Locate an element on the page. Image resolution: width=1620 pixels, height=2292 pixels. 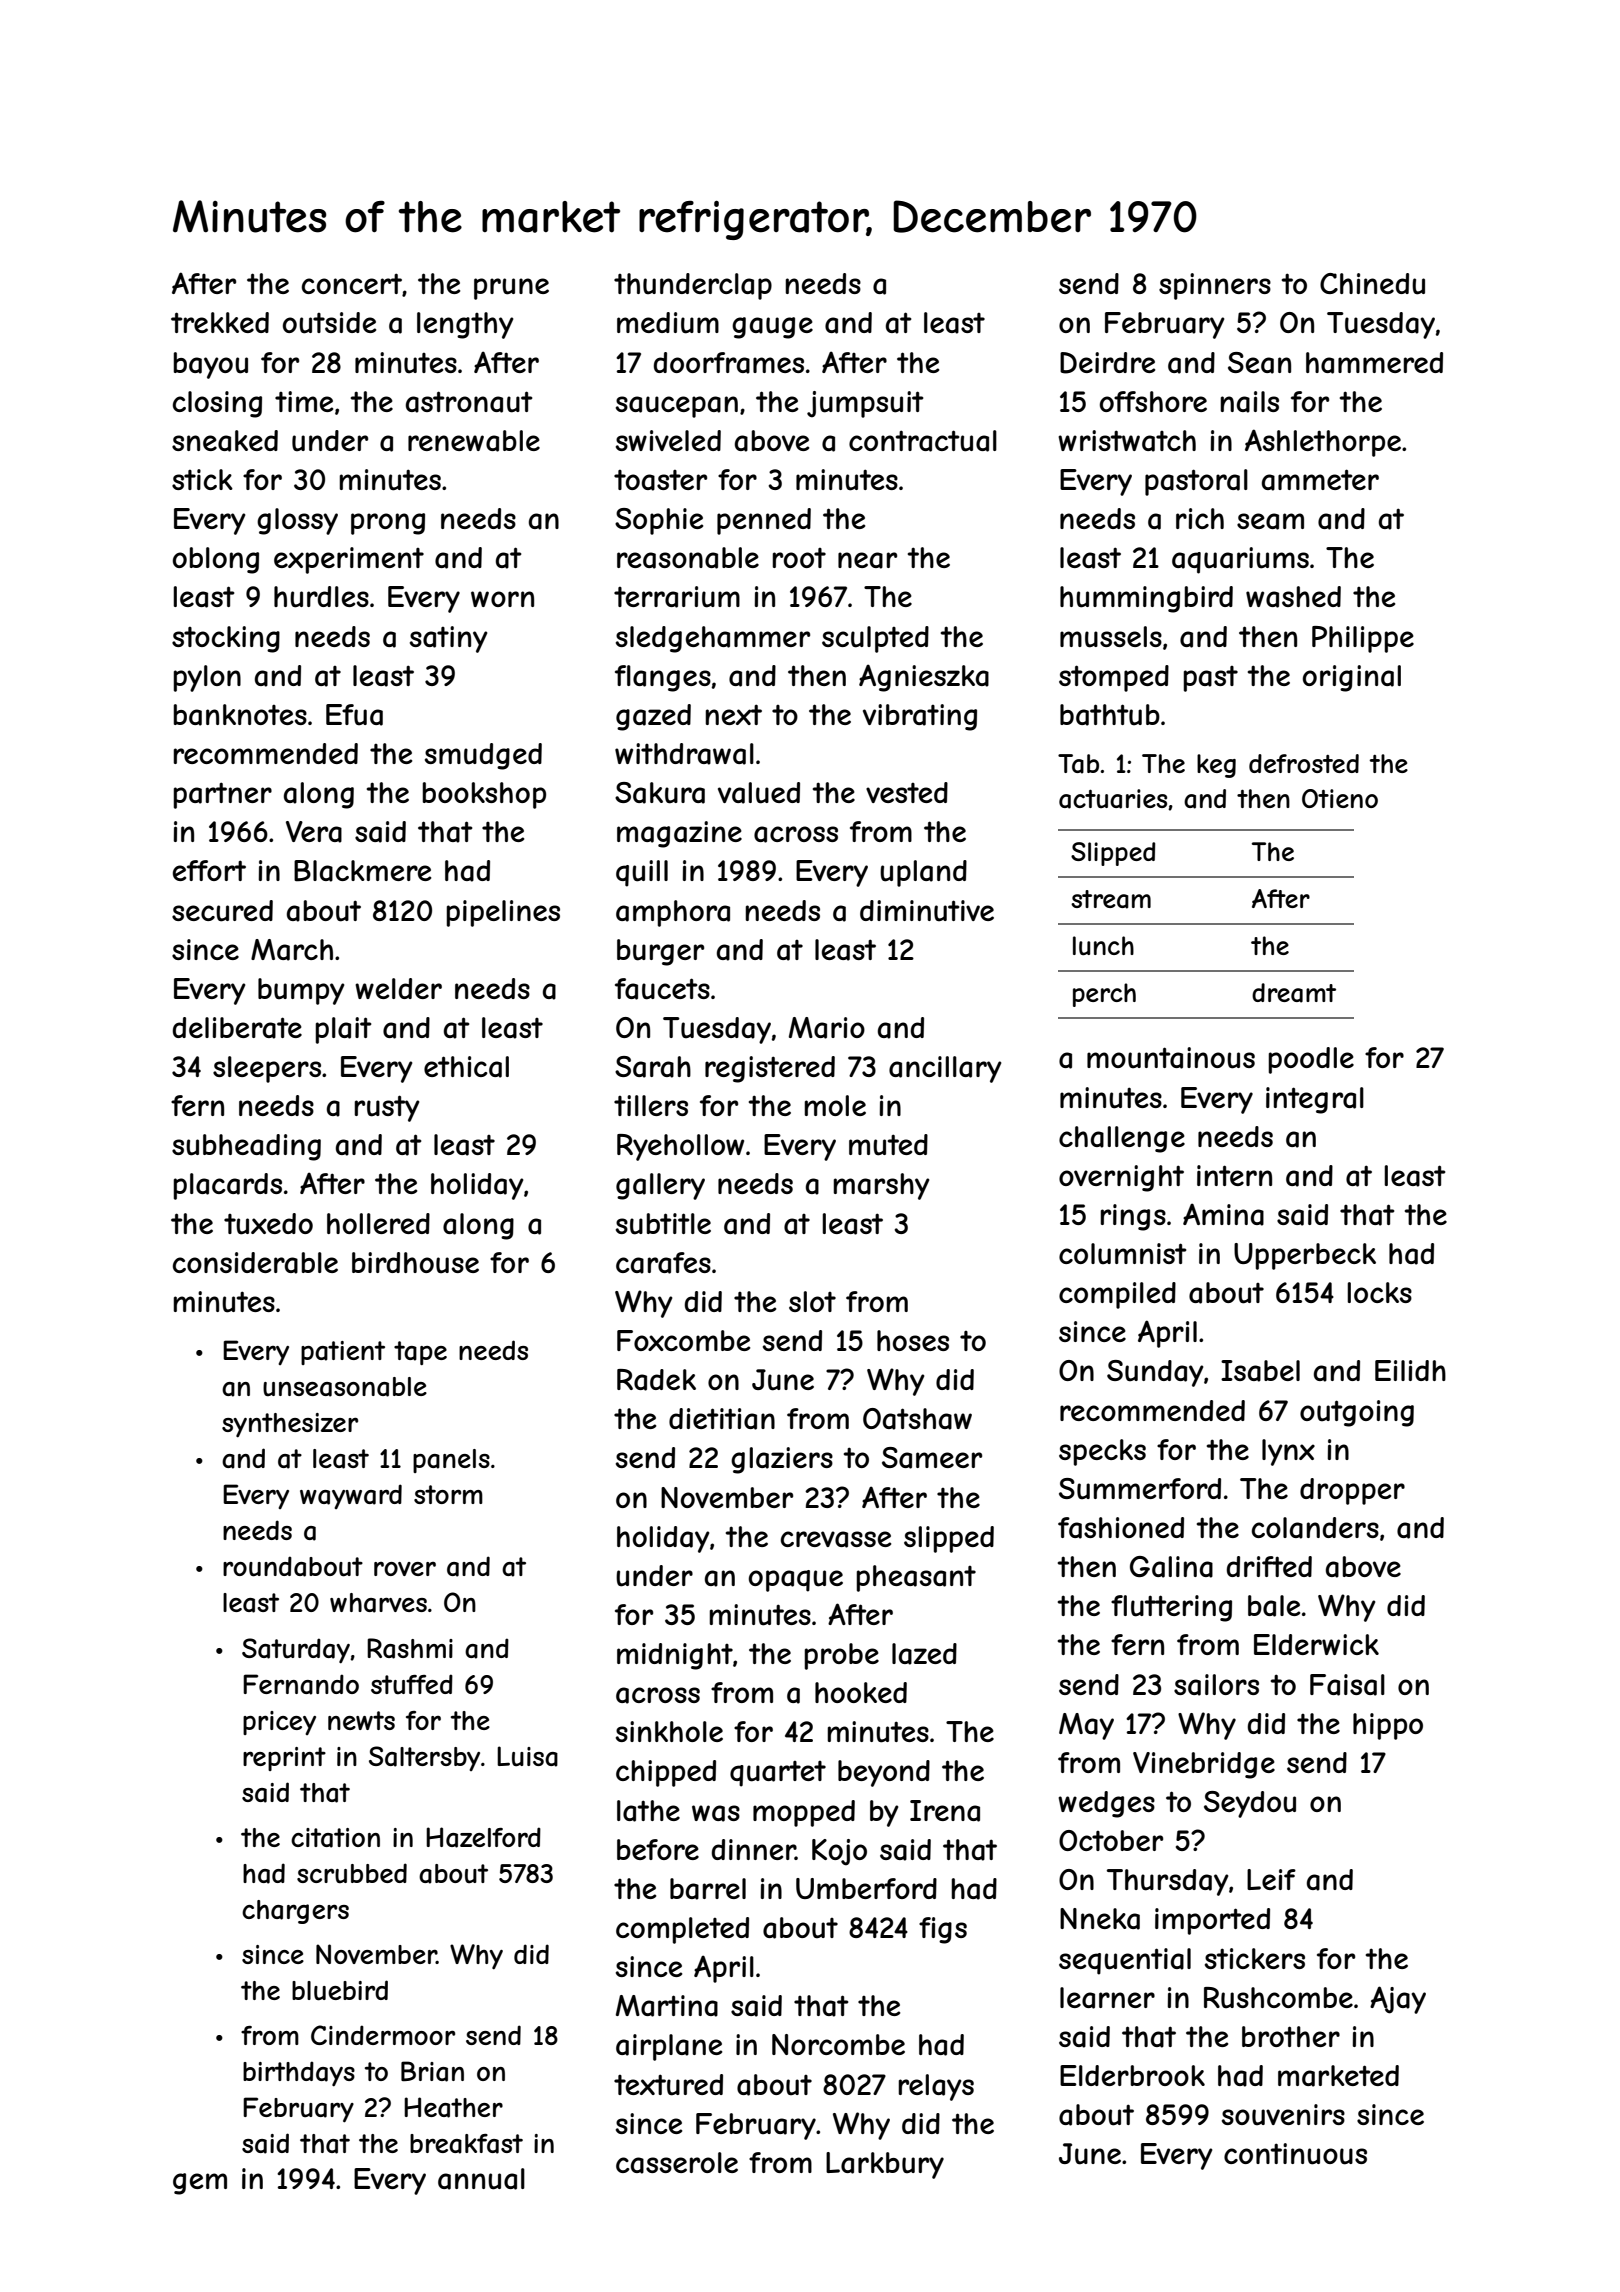
burger is located at coordinates (660, 952).
